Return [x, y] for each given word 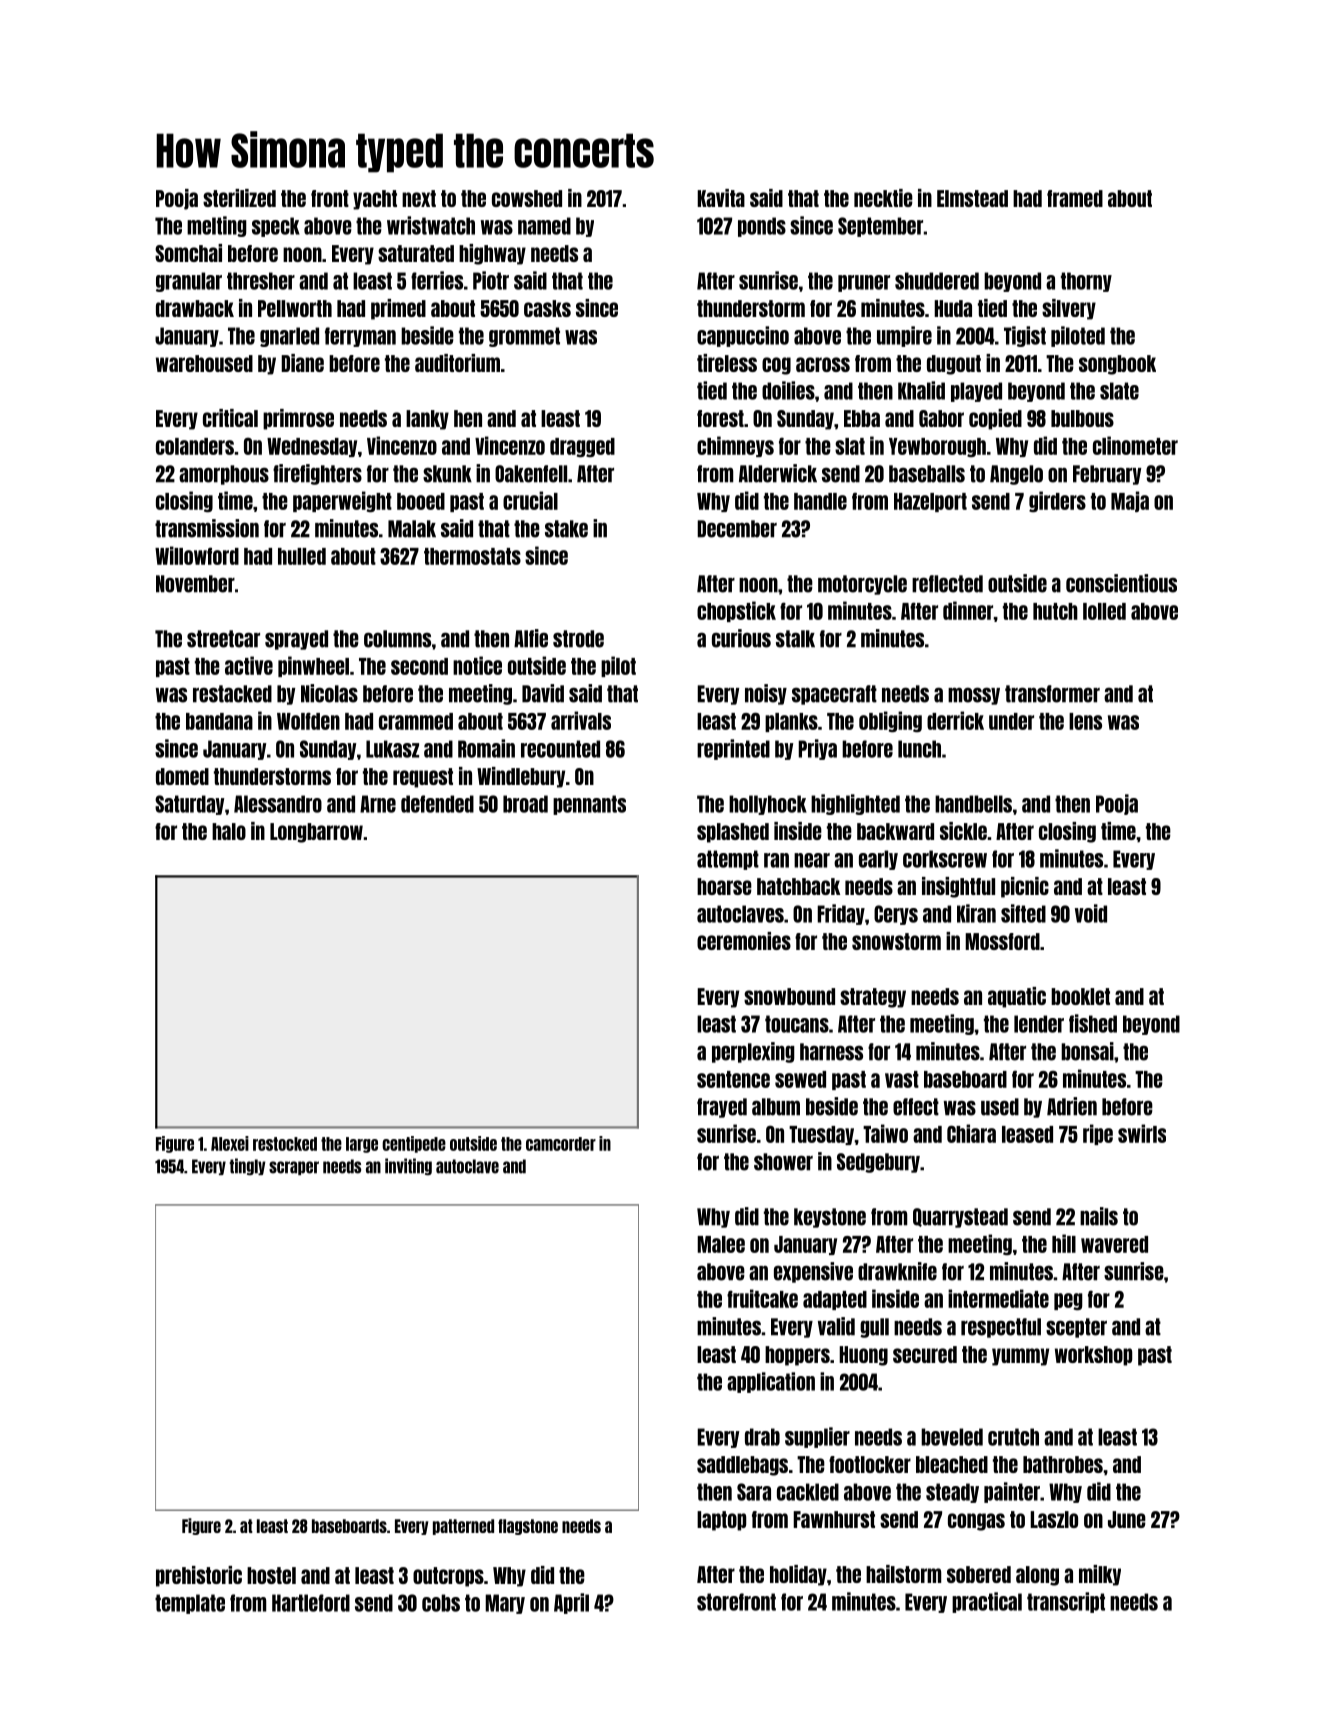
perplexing [753, 1052]
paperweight [342, 501]
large [362, 1145]
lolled [1104, 611]
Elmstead [972, 198]
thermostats [472, 556]
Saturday [189, 805]
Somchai [188, 253]
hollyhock [768, 805]
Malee [721, 1244]
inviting [408, 1166]
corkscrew [945, 859]
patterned [463, 1527]
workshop [1093, 1356]
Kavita [721, 198]
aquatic [1017, 997]
